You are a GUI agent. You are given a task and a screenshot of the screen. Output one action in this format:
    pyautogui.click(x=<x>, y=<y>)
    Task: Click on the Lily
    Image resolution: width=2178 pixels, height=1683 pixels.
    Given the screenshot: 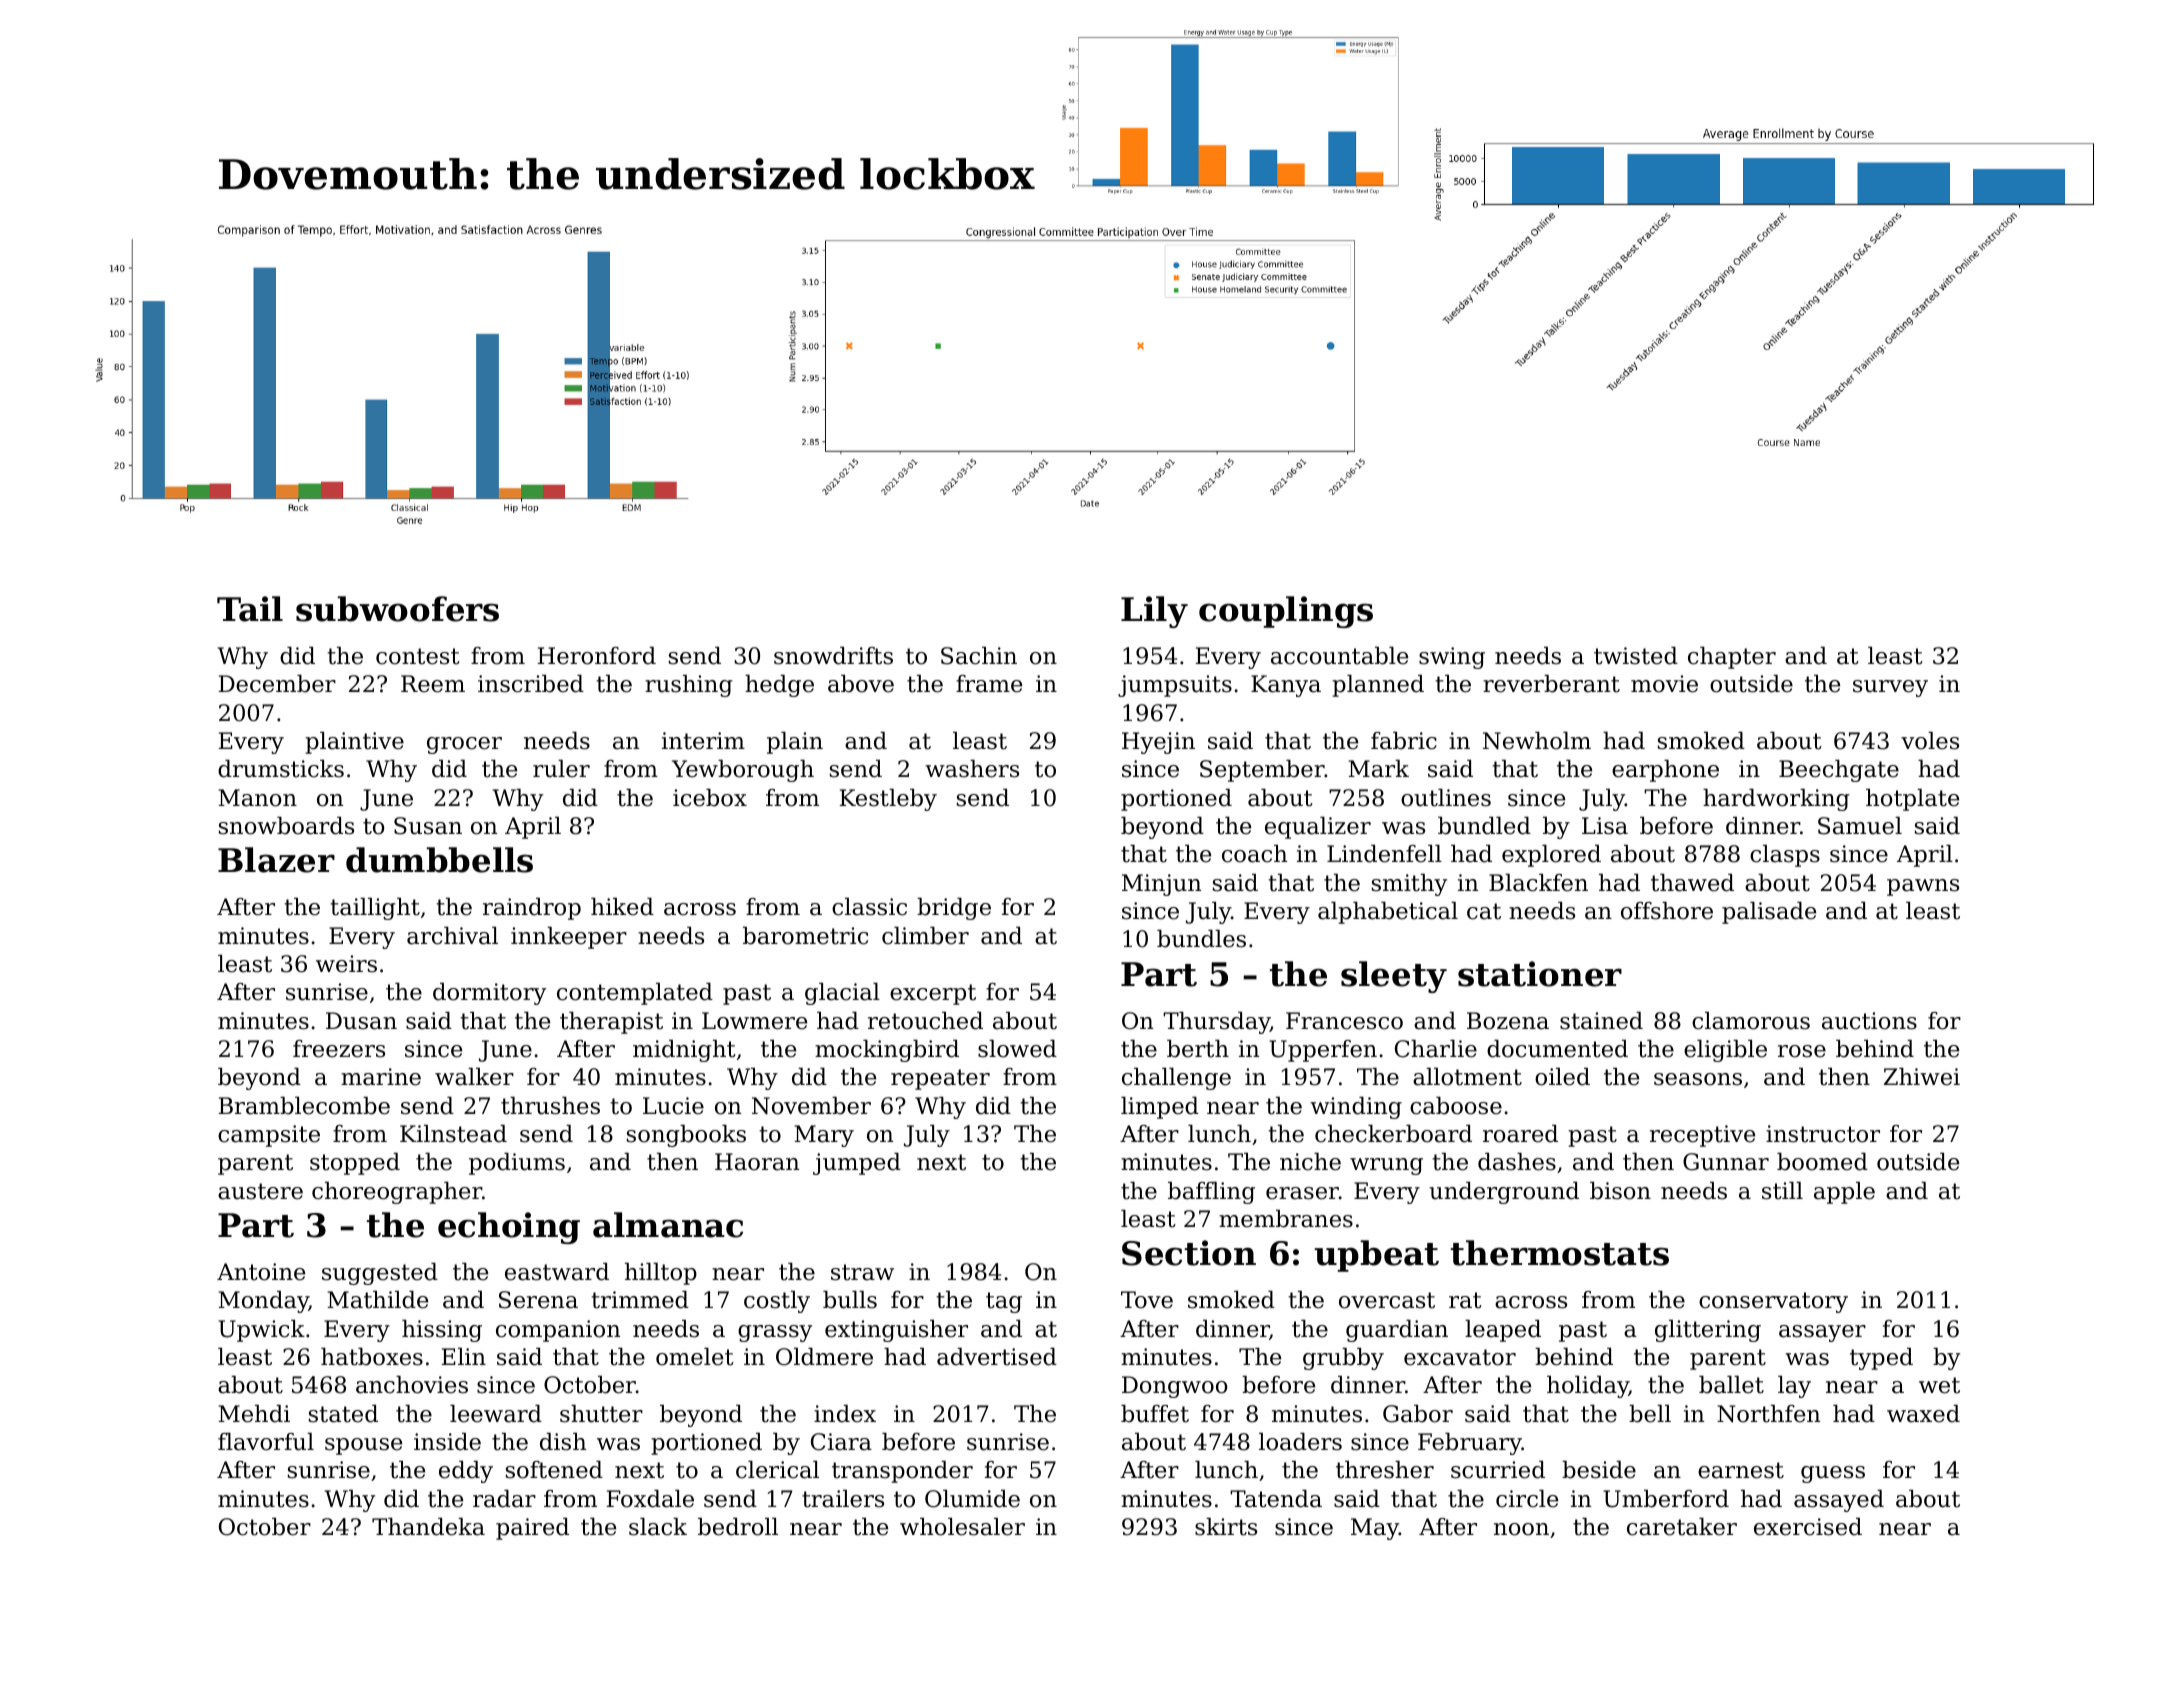 What is the action you would take?
    pyautogui.click(x=1154, y=612)
